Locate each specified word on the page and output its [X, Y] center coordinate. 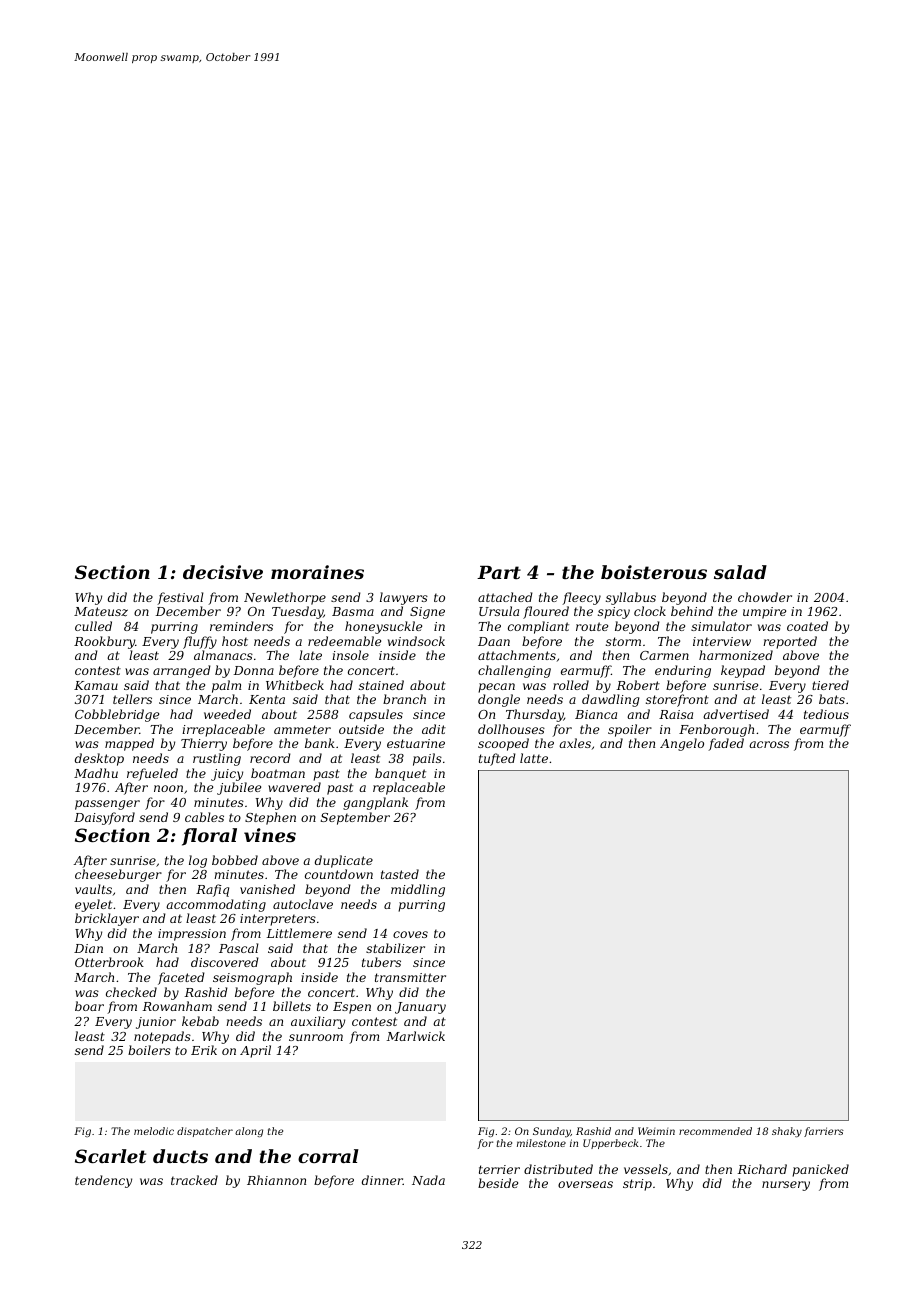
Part [499, 572]
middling [418, 890]
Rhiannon [276, 1180]
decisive [223, 572]
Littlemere [299, 933]
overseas [585, 1184]
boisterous [654, 572]
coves [410, 934]
